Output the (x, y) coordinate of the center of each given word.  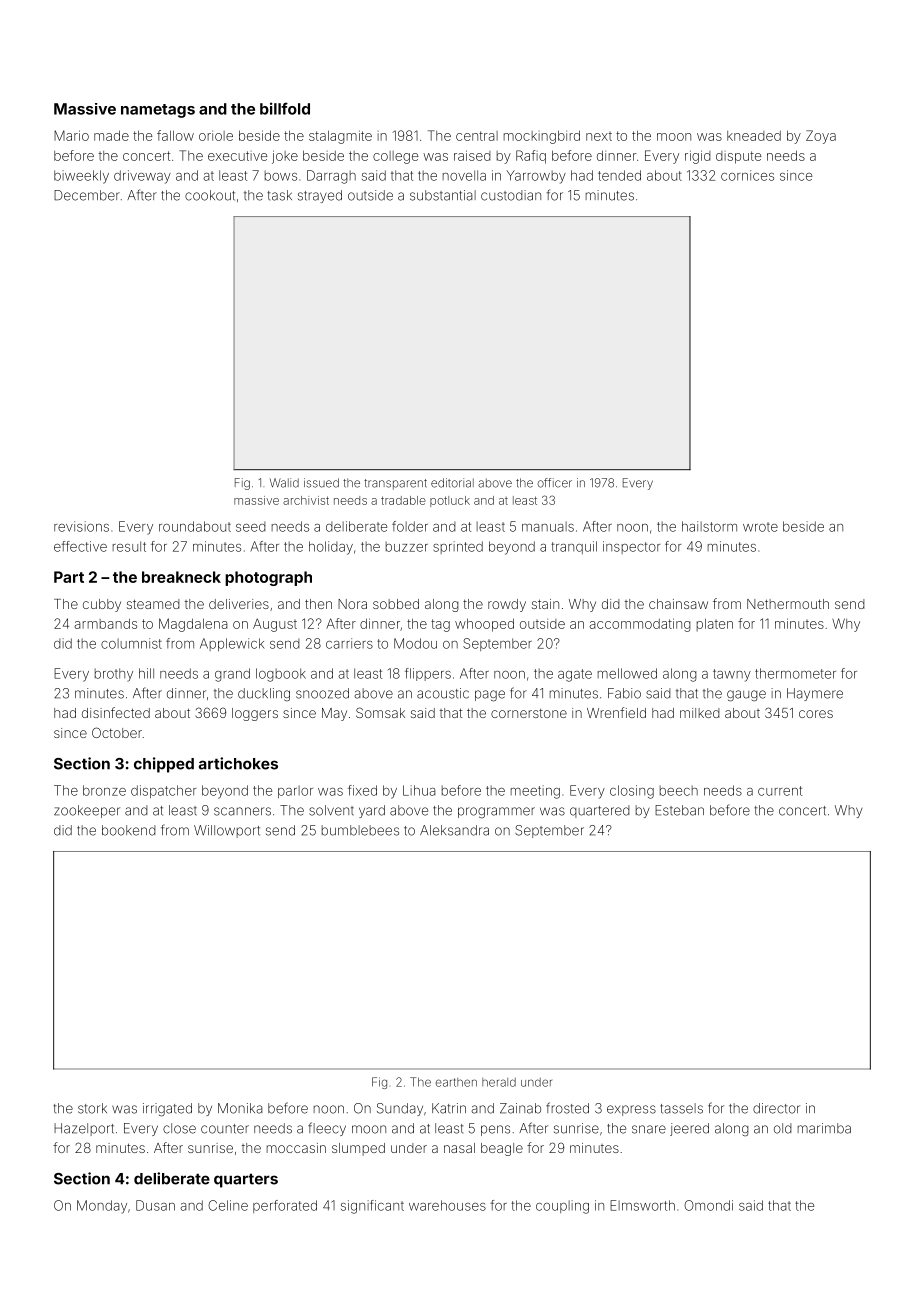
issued (321, 483)
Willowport (227, 831)
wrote (760, 527)
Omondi (708, 1205)
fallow (175, 135)
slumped (358, 1149)
